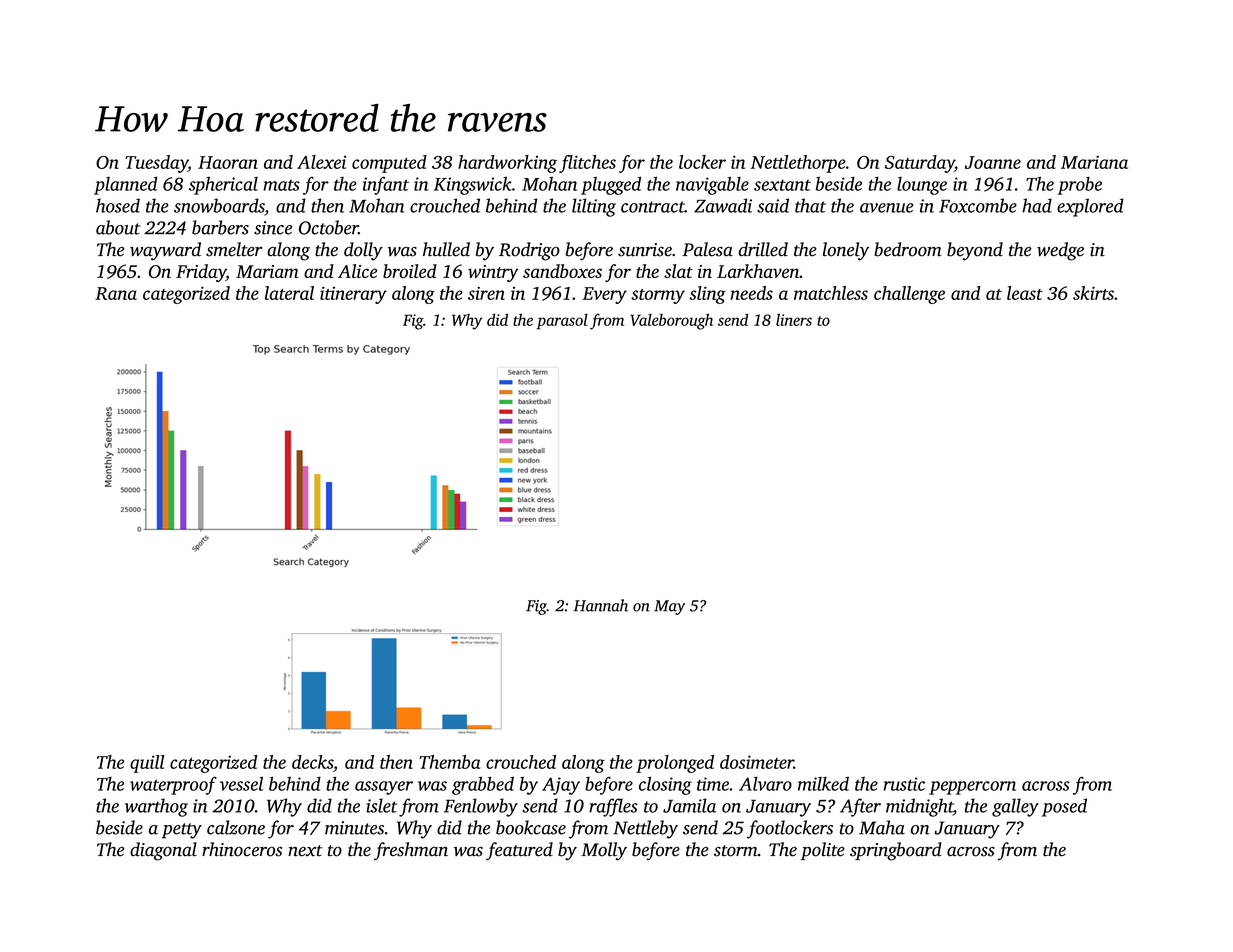 This image has height=952, width=1233. I want to click on Hannah, so click(601, 605).
